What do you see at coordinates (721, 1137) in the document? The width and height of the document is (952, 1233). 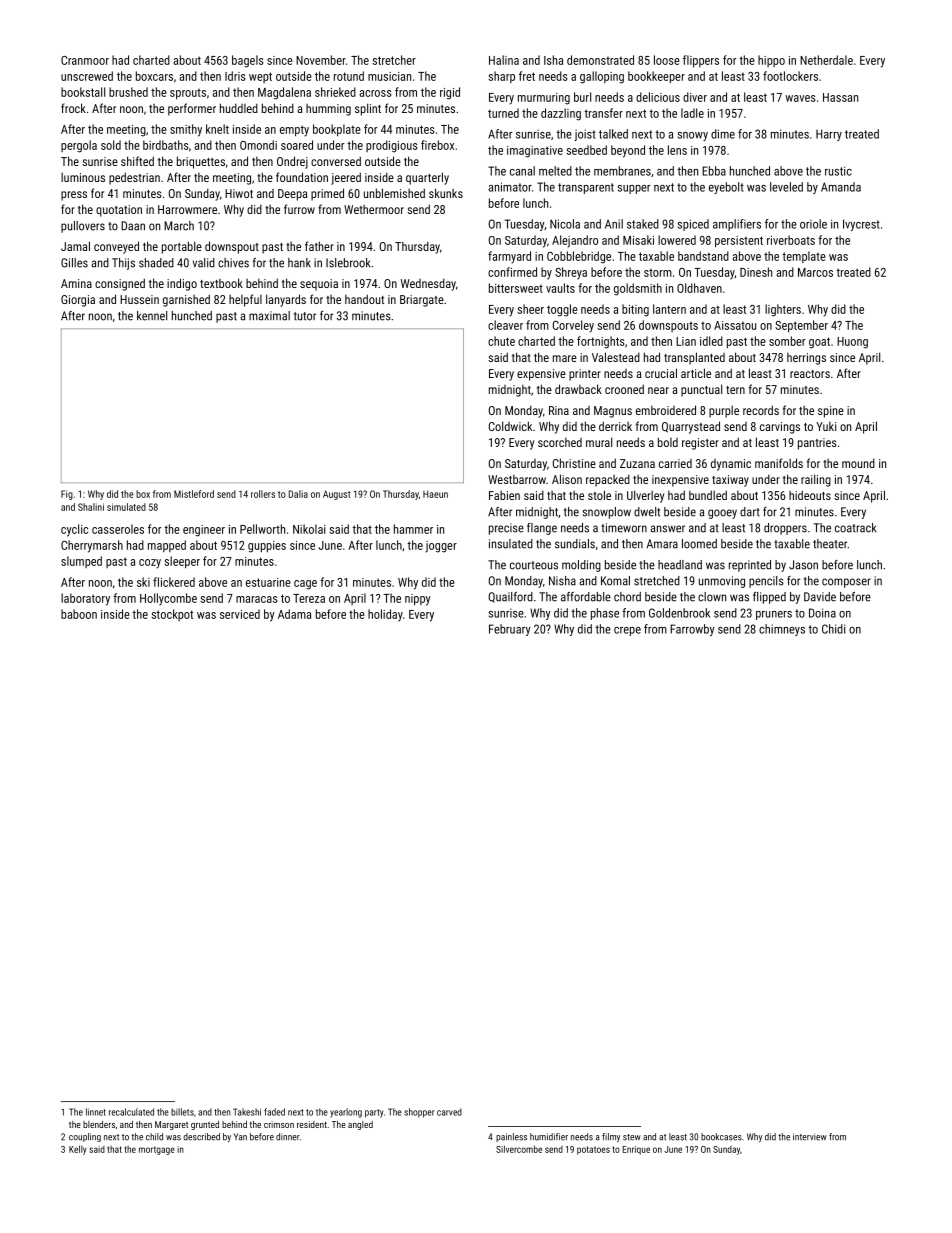 I see `bookcases` at bounding box center [721, 1137].
